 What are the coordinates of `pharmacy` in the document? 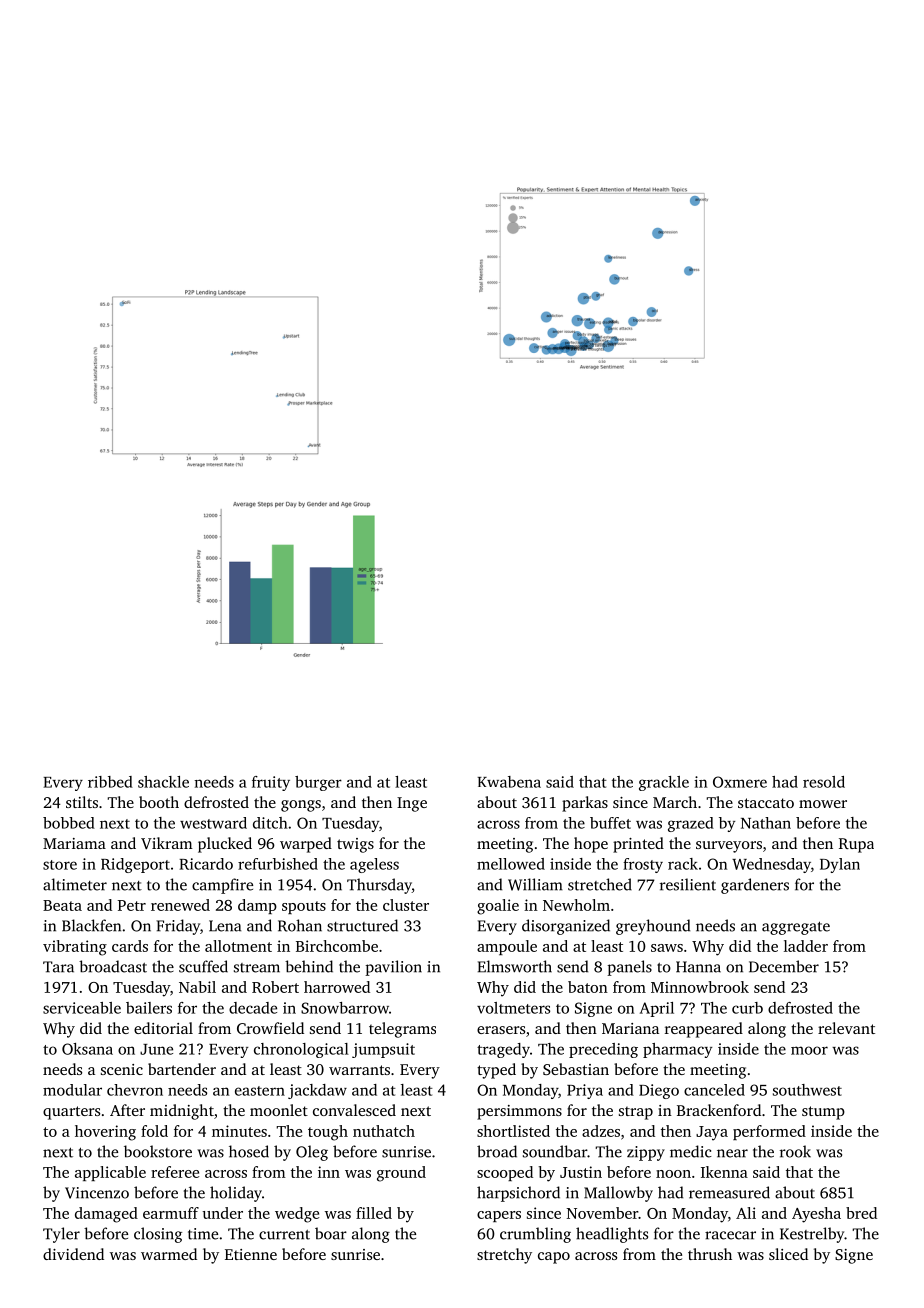 It's located at (677, 1050).
